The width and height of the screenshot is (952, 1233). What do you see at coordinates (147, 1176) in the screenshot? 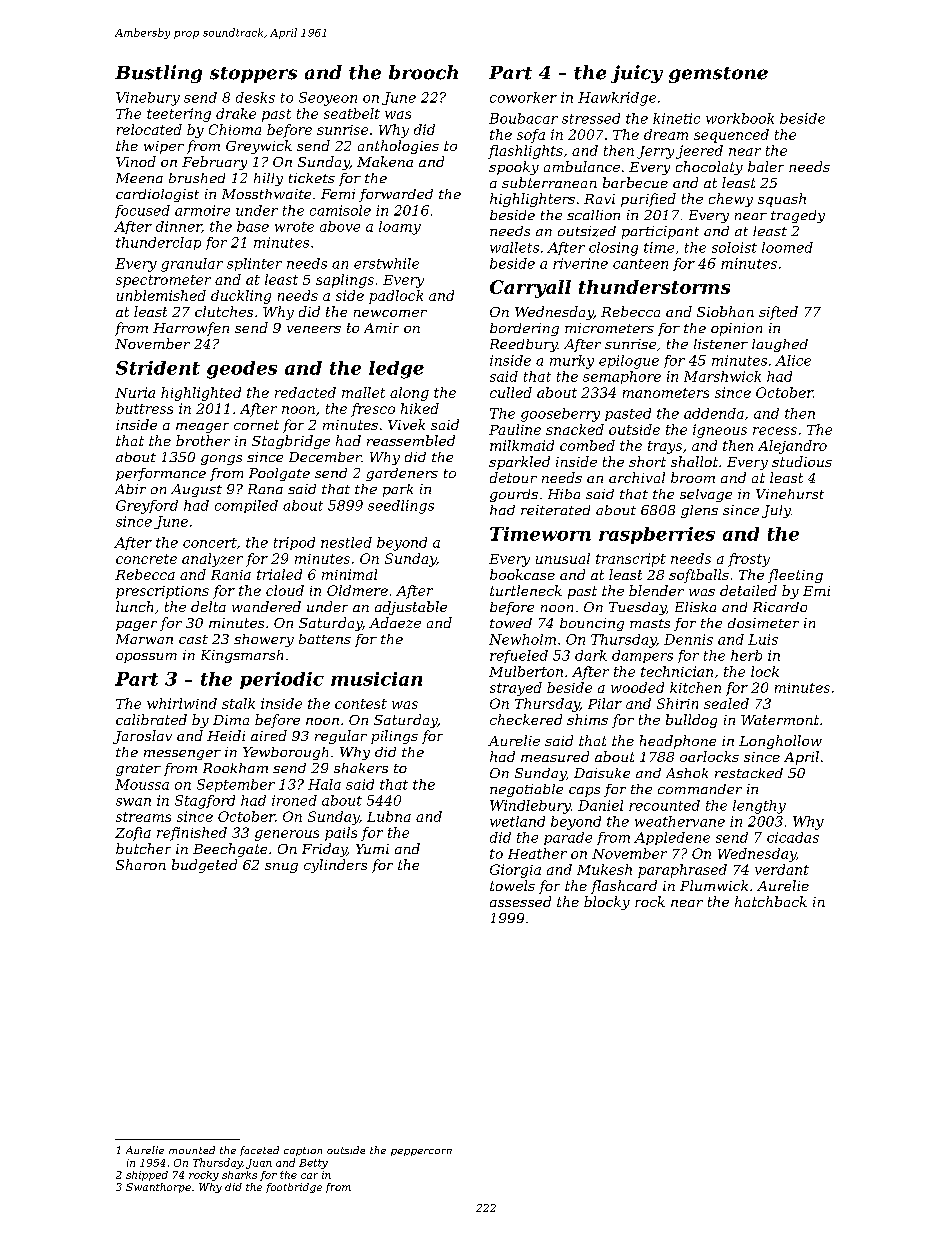
I see `shipped` at bounding box center [147, 1176].
